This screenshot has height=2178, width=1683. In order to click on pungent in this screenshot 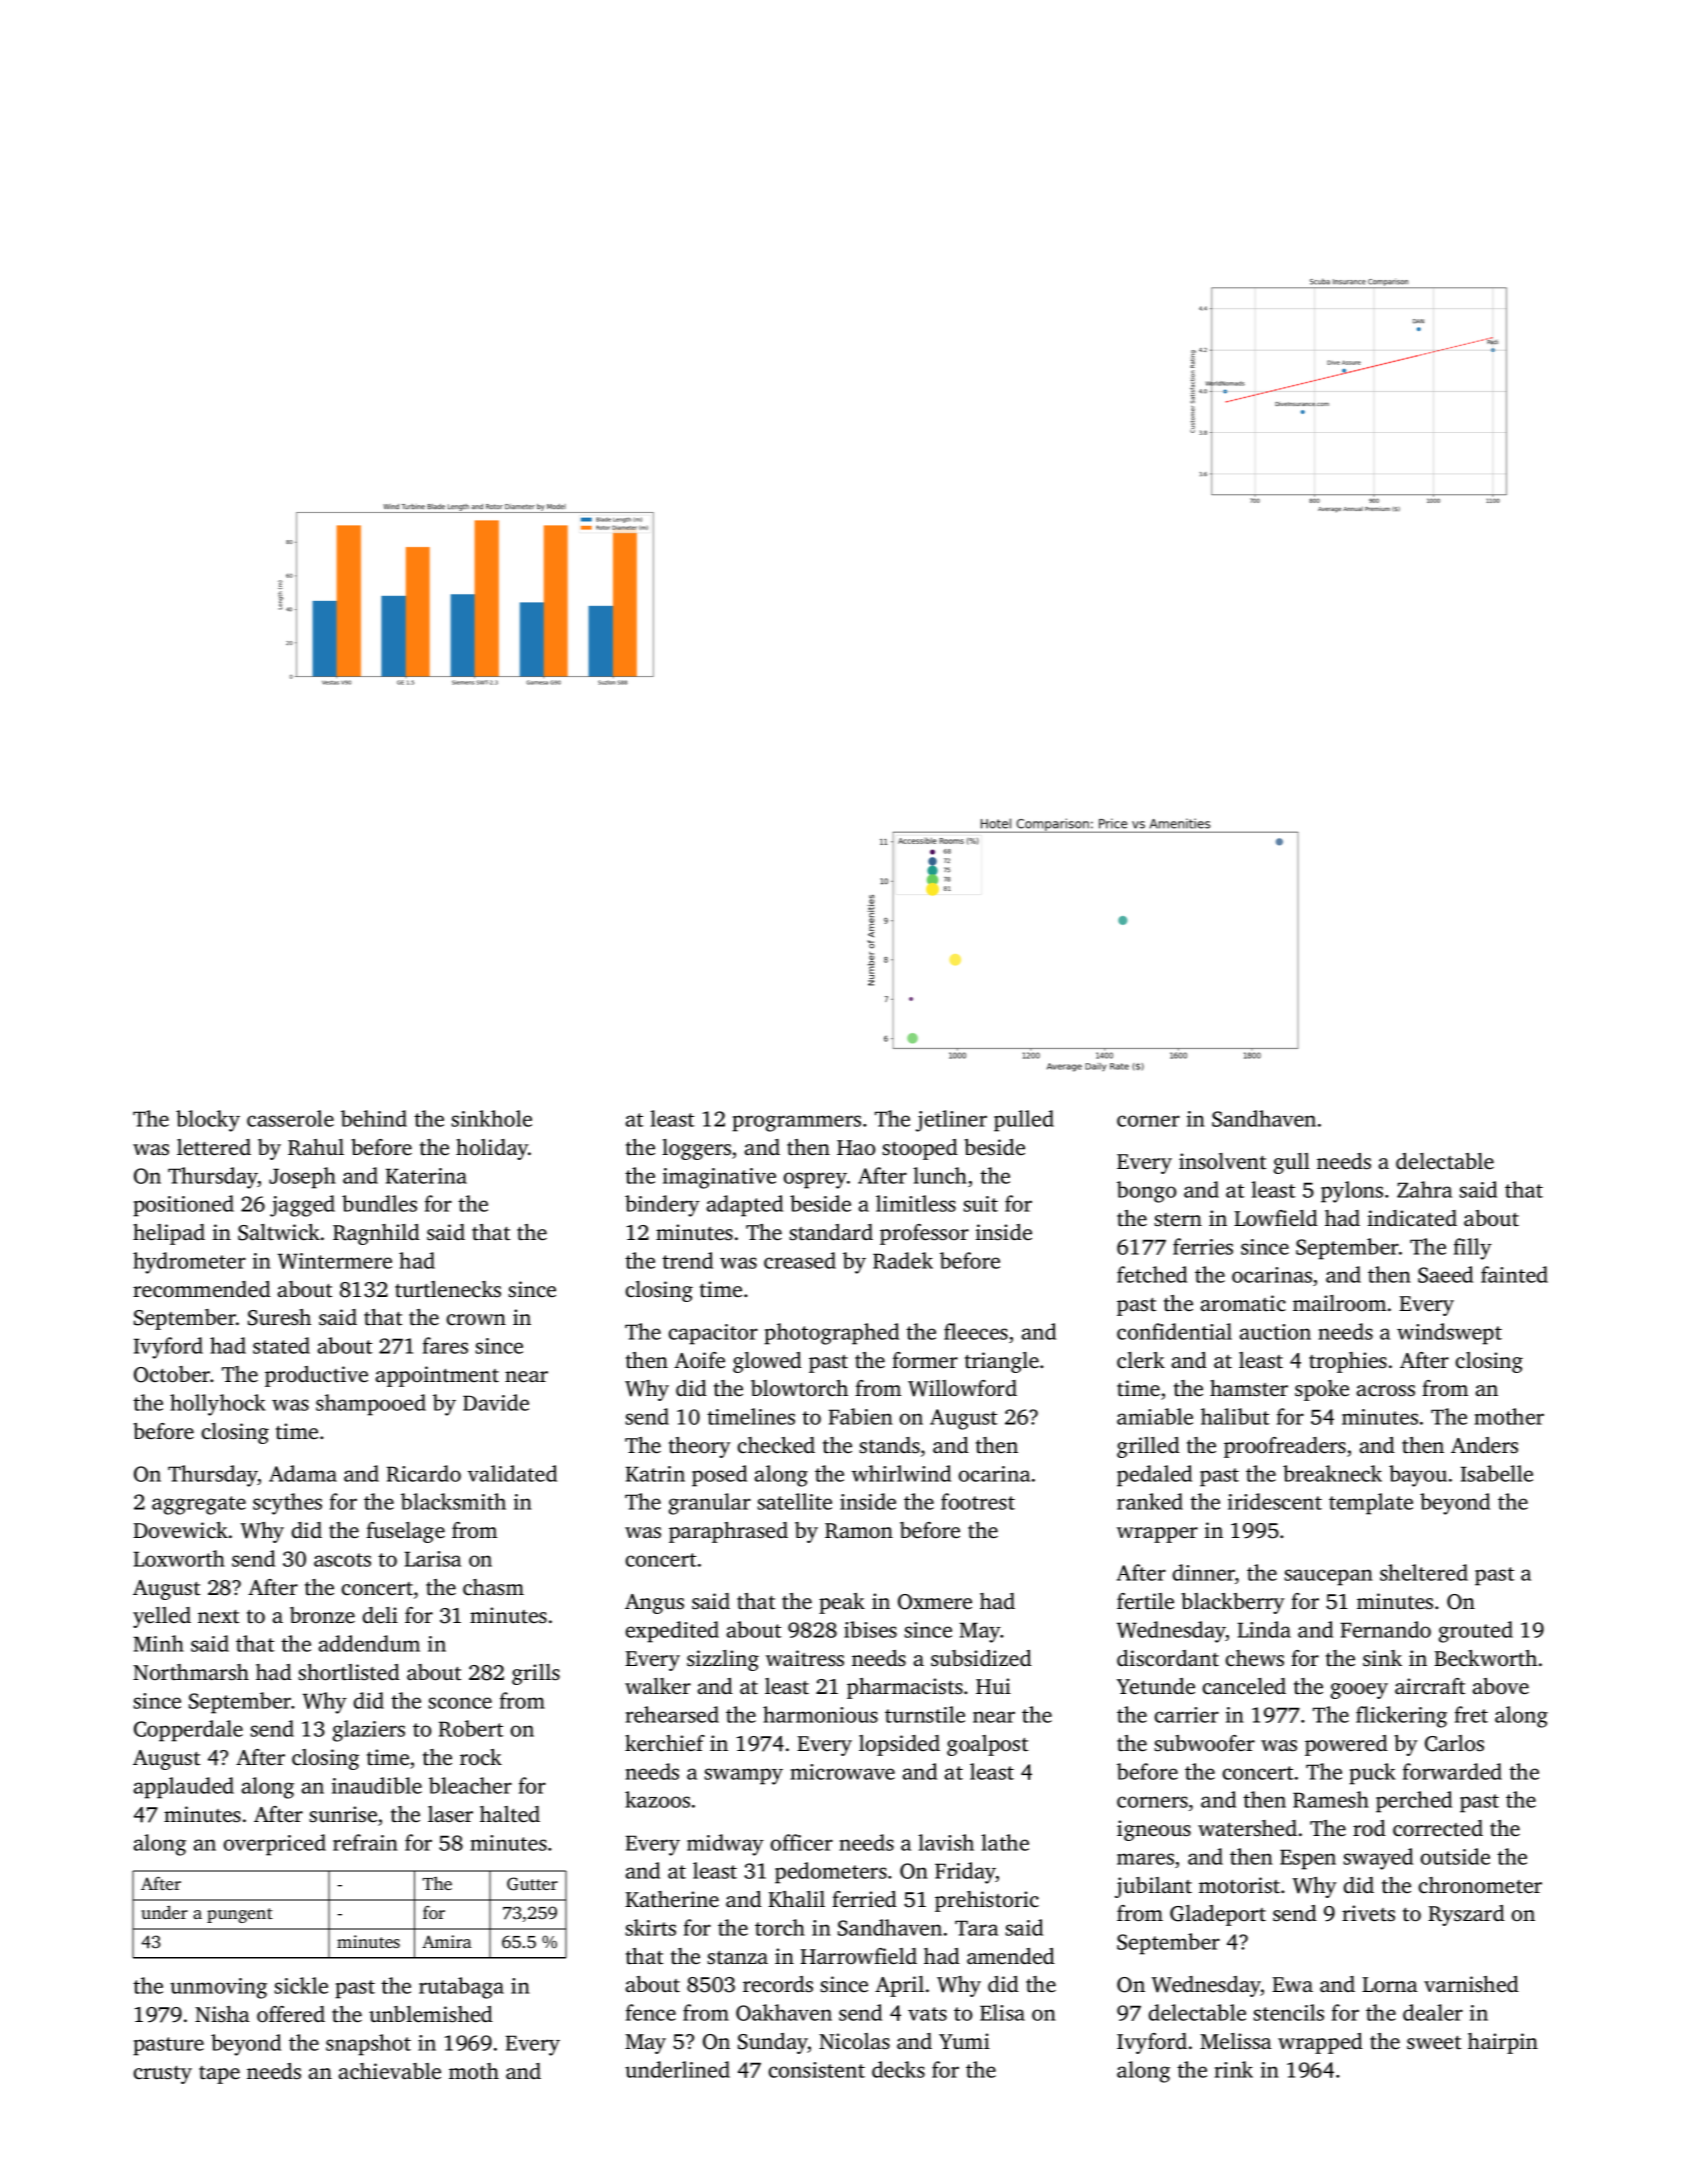, I will do `click(240, 1915)`.
